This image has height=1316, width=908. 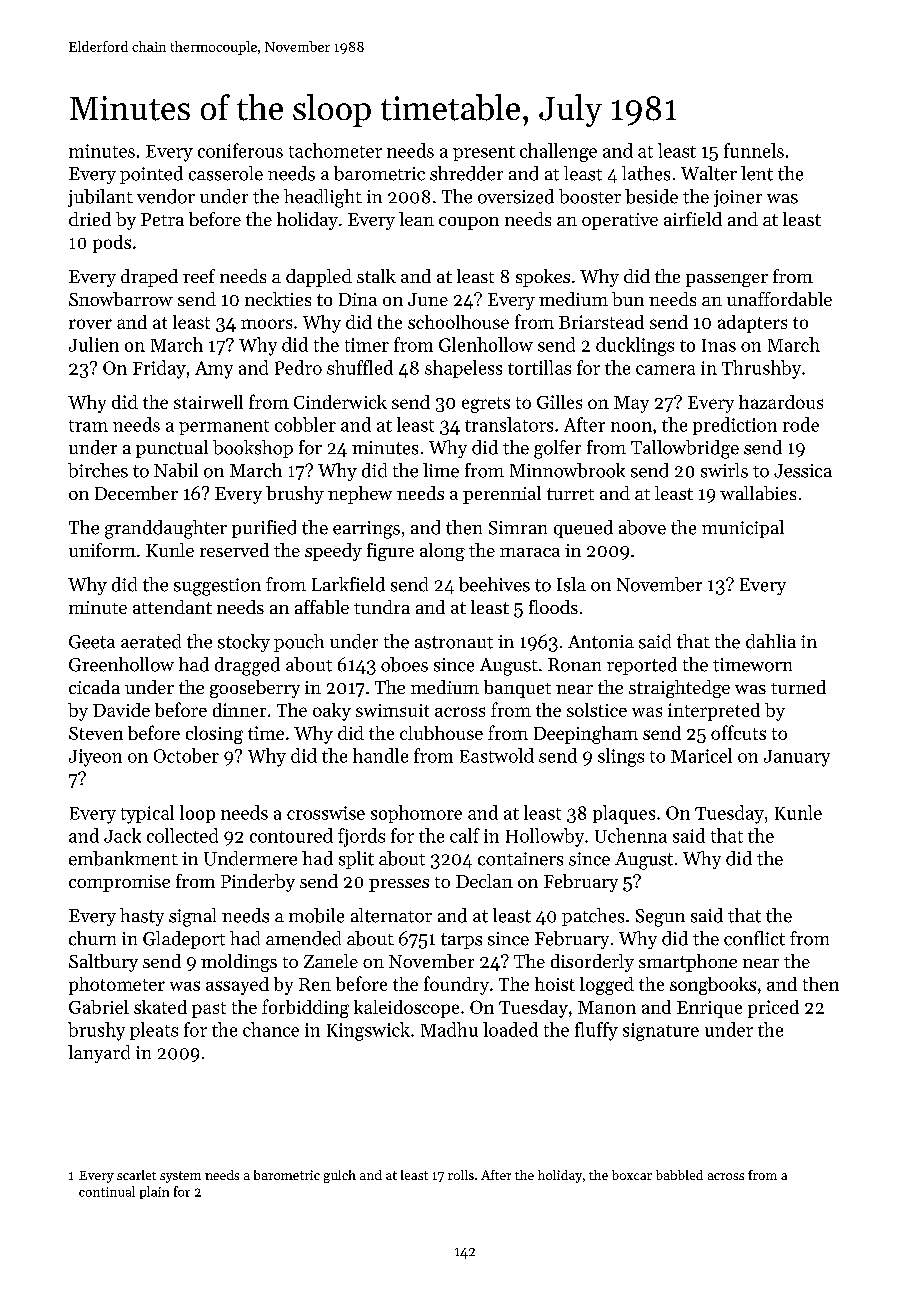 I want to click on conflict, so click(x=754, y=938).
